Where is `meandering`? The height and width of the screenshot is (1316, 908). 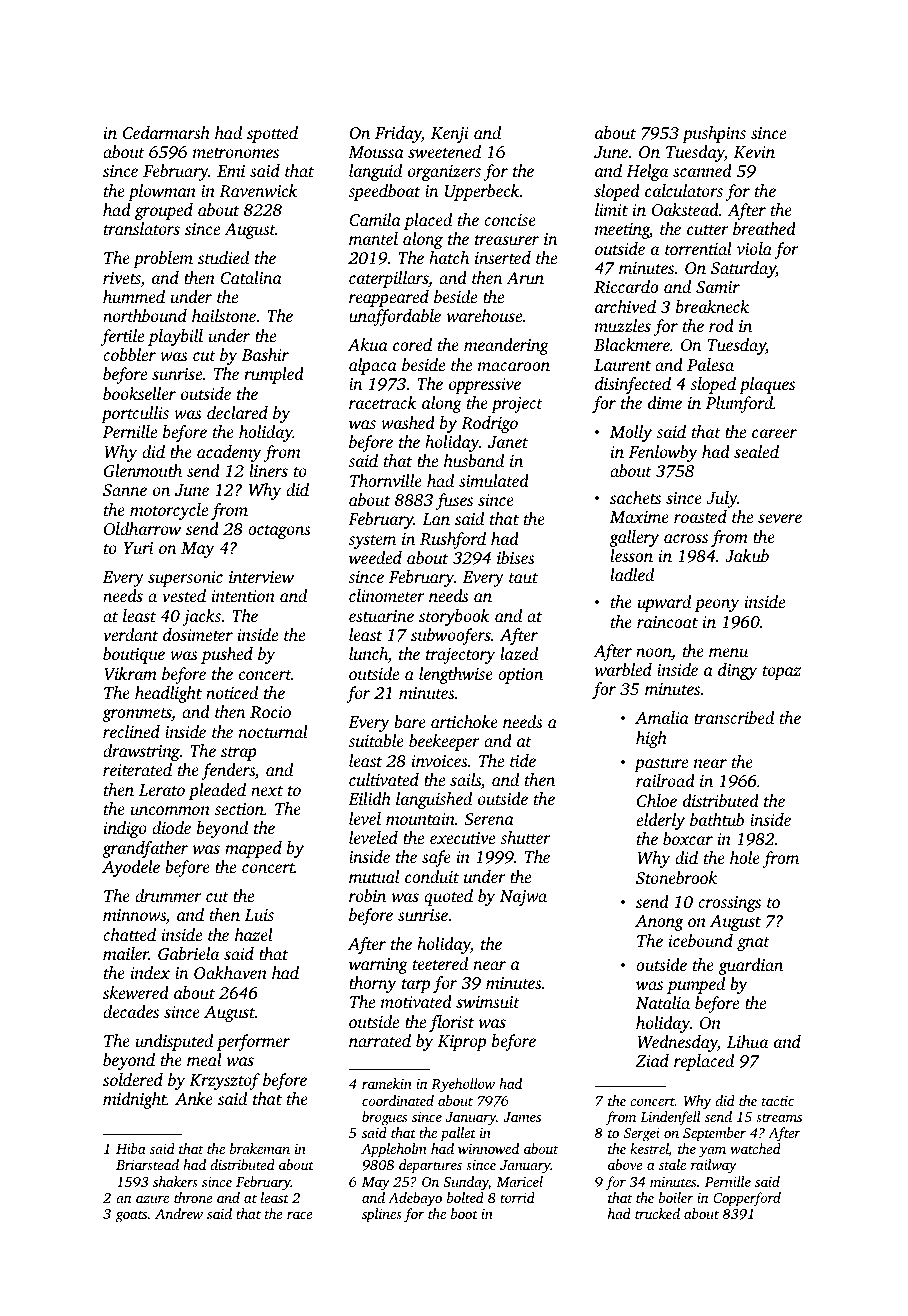 meandering is located at coordinates (506, 346).
